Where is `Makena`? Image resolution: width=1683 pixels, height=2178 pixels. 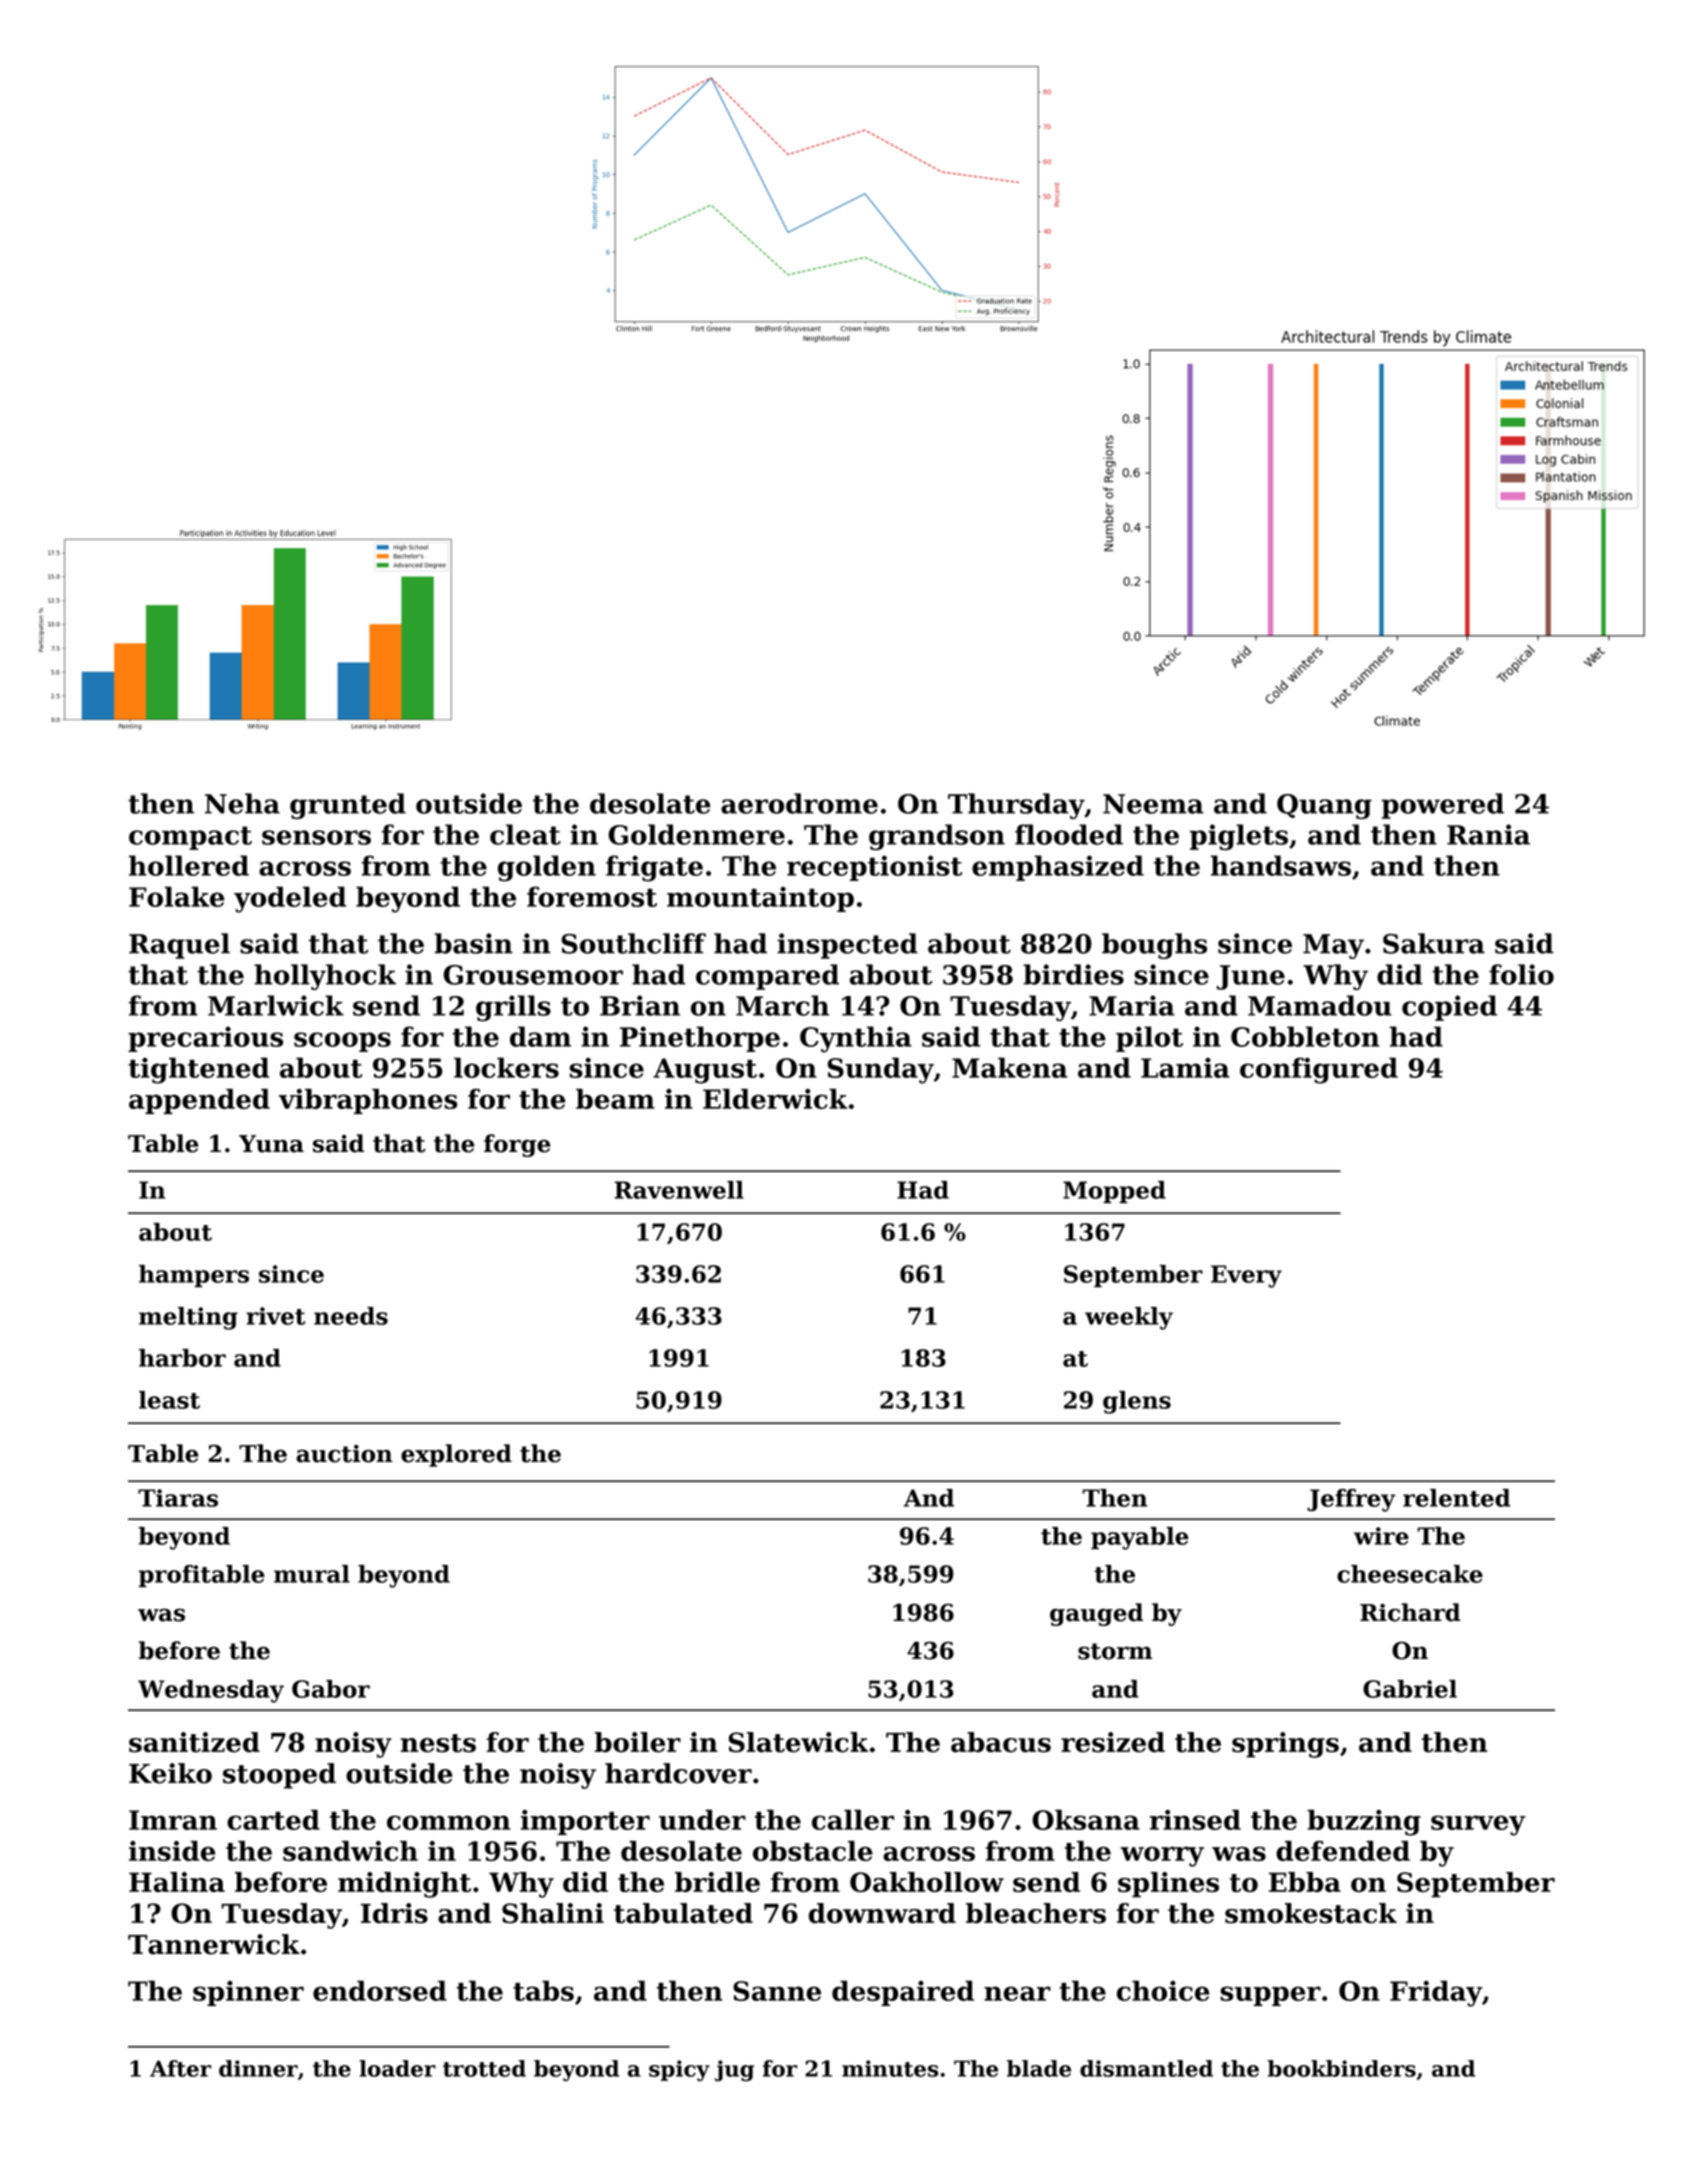
Makena is located at coordinates (1010, 1067).
